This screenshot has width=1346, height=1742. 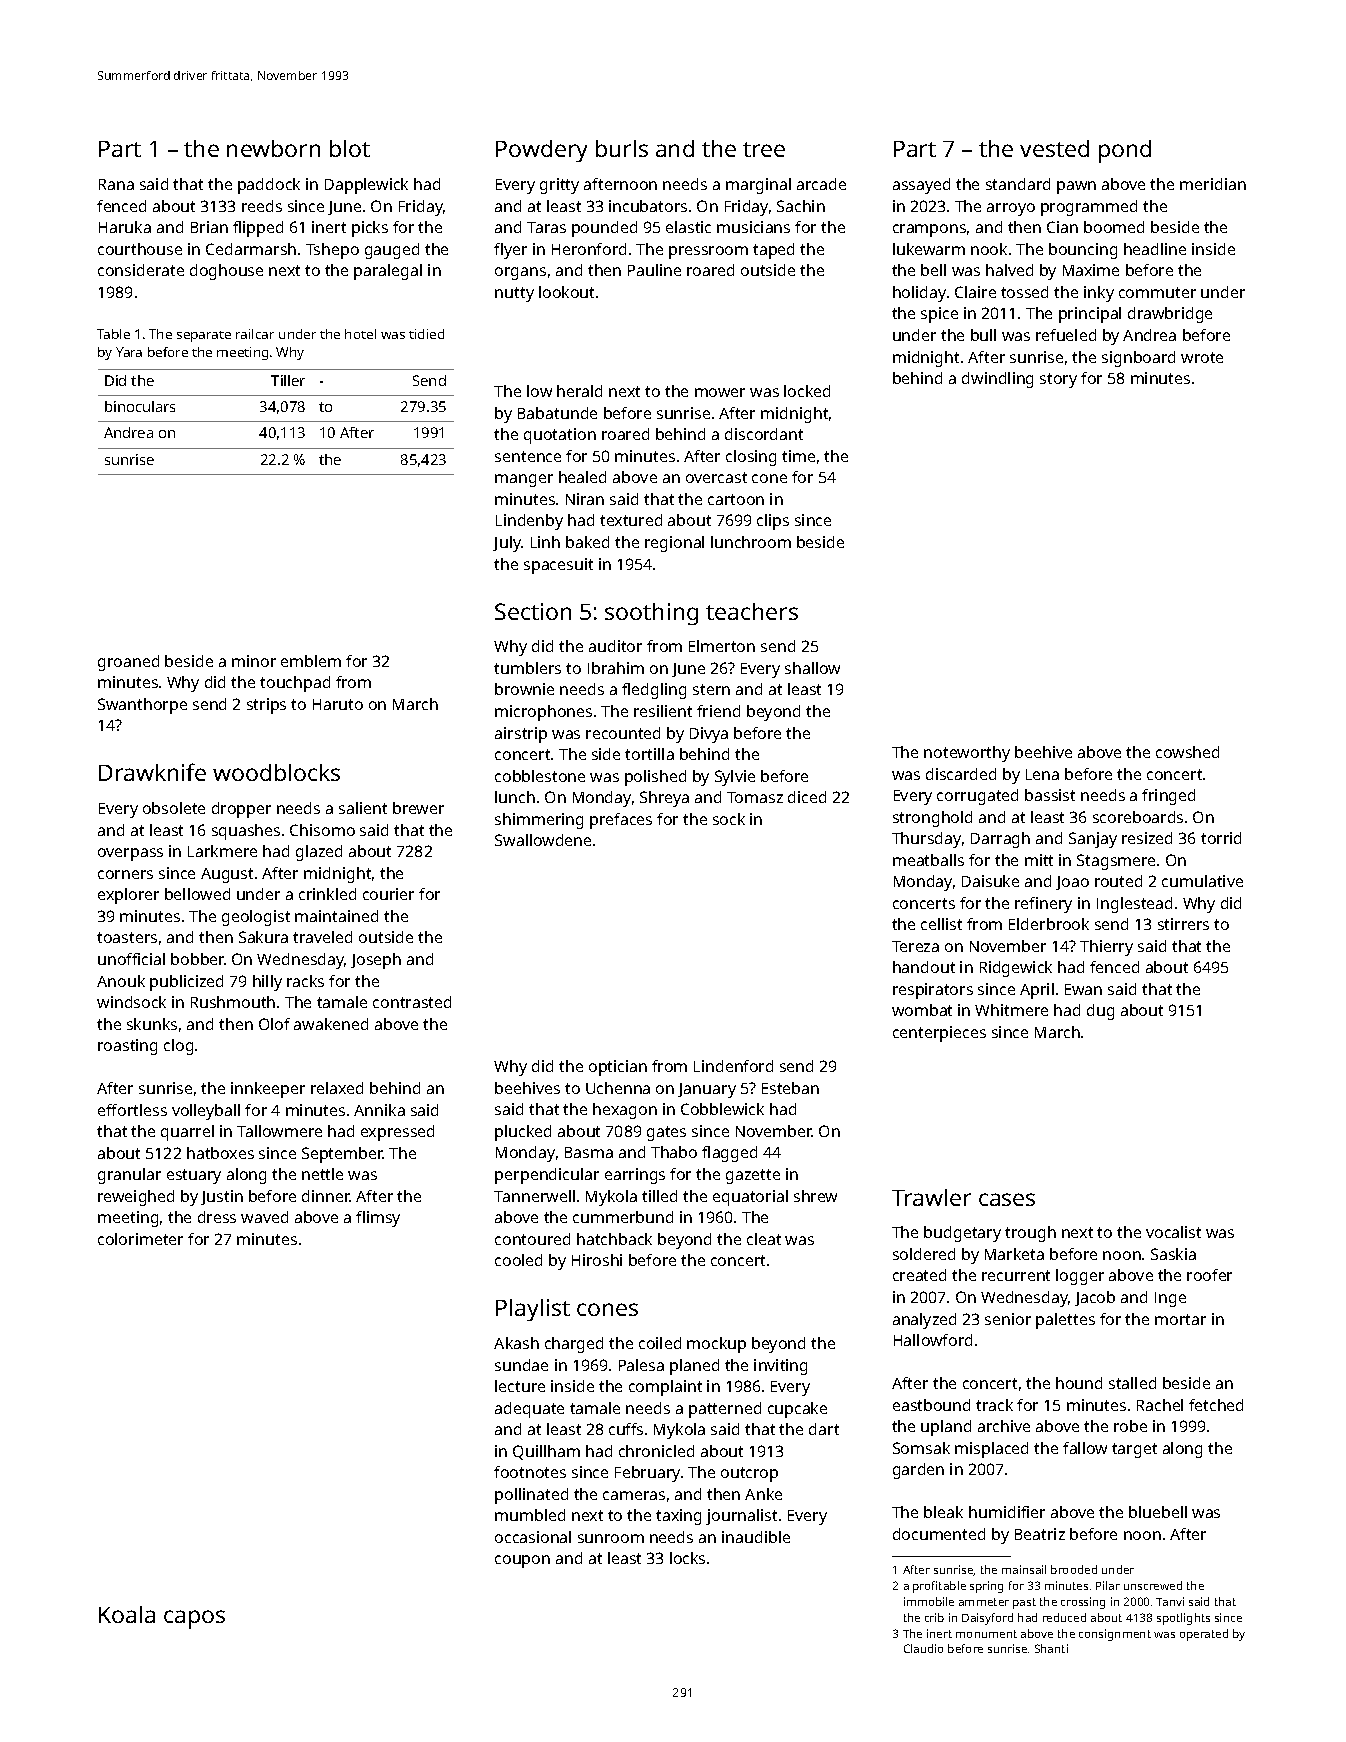 What do you see at coordinates (622, 148) in the screenshot?
I see `burls` at bounding box center [622, 148].
